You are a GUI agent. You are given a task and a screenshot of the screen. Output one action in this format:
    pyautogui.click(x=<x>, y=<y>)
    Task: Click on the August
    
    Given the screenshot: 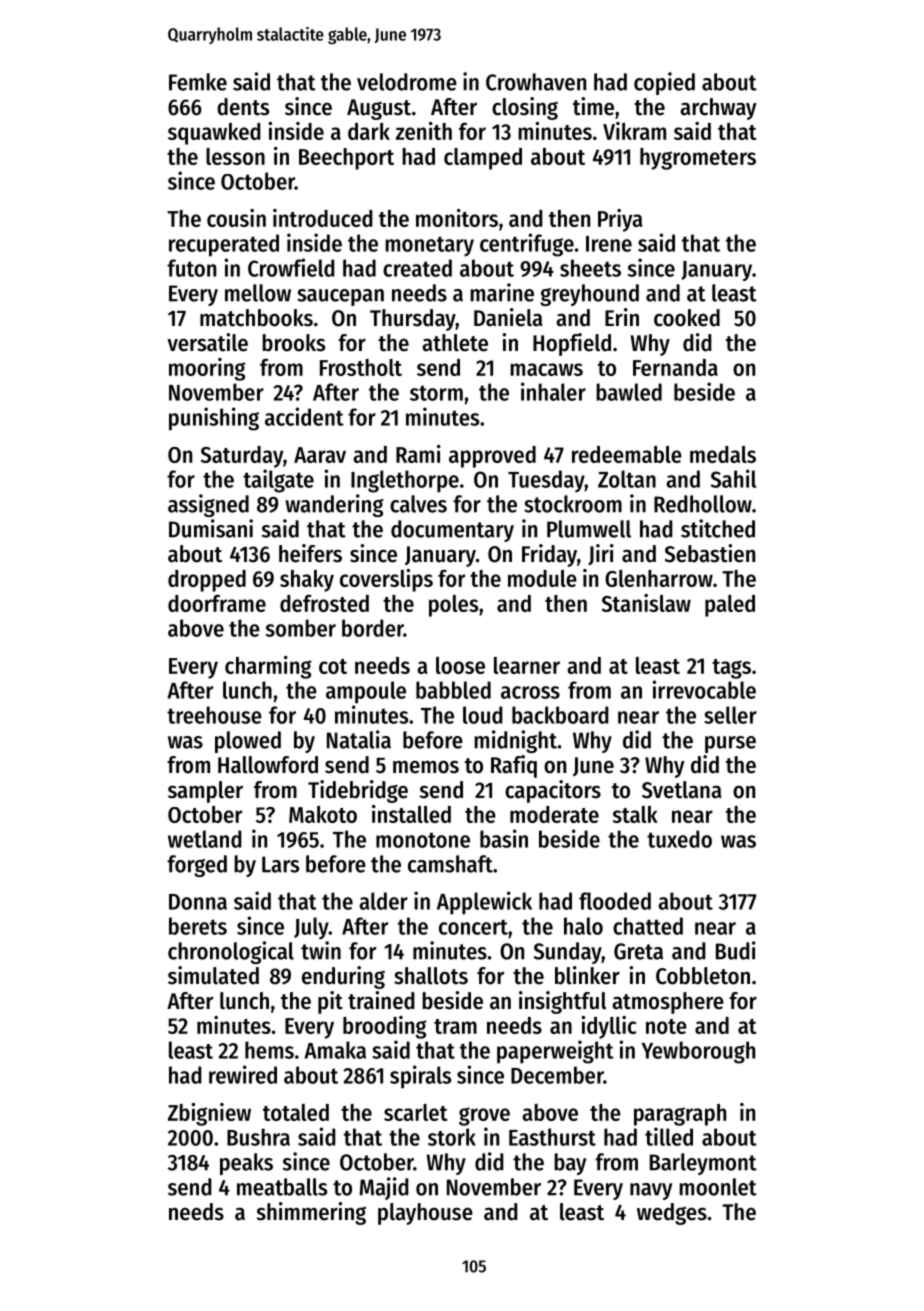 What is the action you would take?
    pyautogui.click(x=379, y=109)
